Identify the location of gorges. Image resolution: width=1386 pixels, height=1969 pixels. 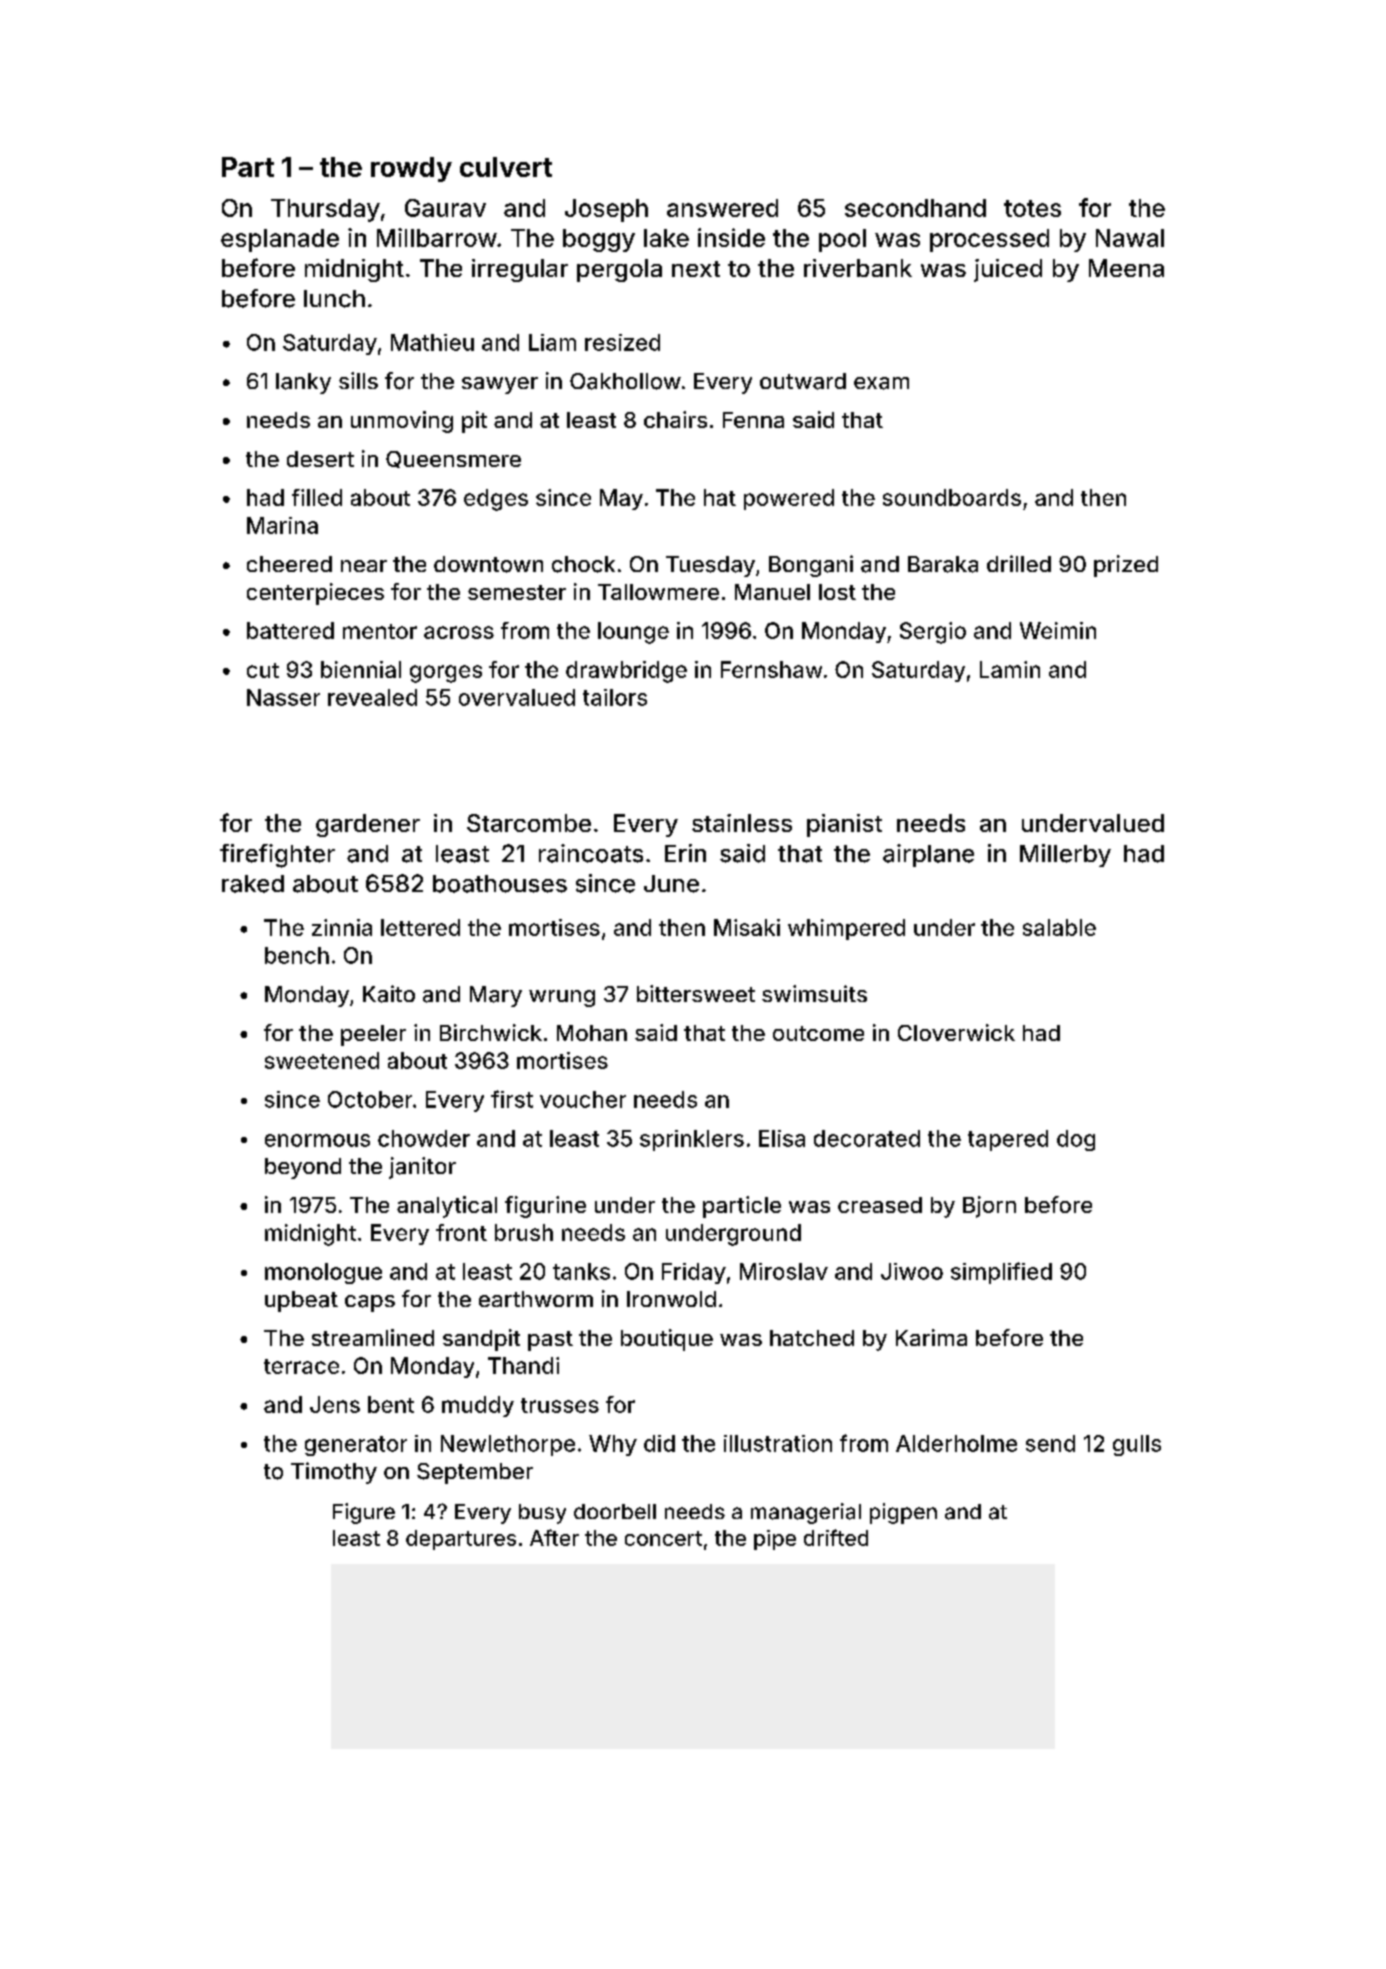
(446, 674).
